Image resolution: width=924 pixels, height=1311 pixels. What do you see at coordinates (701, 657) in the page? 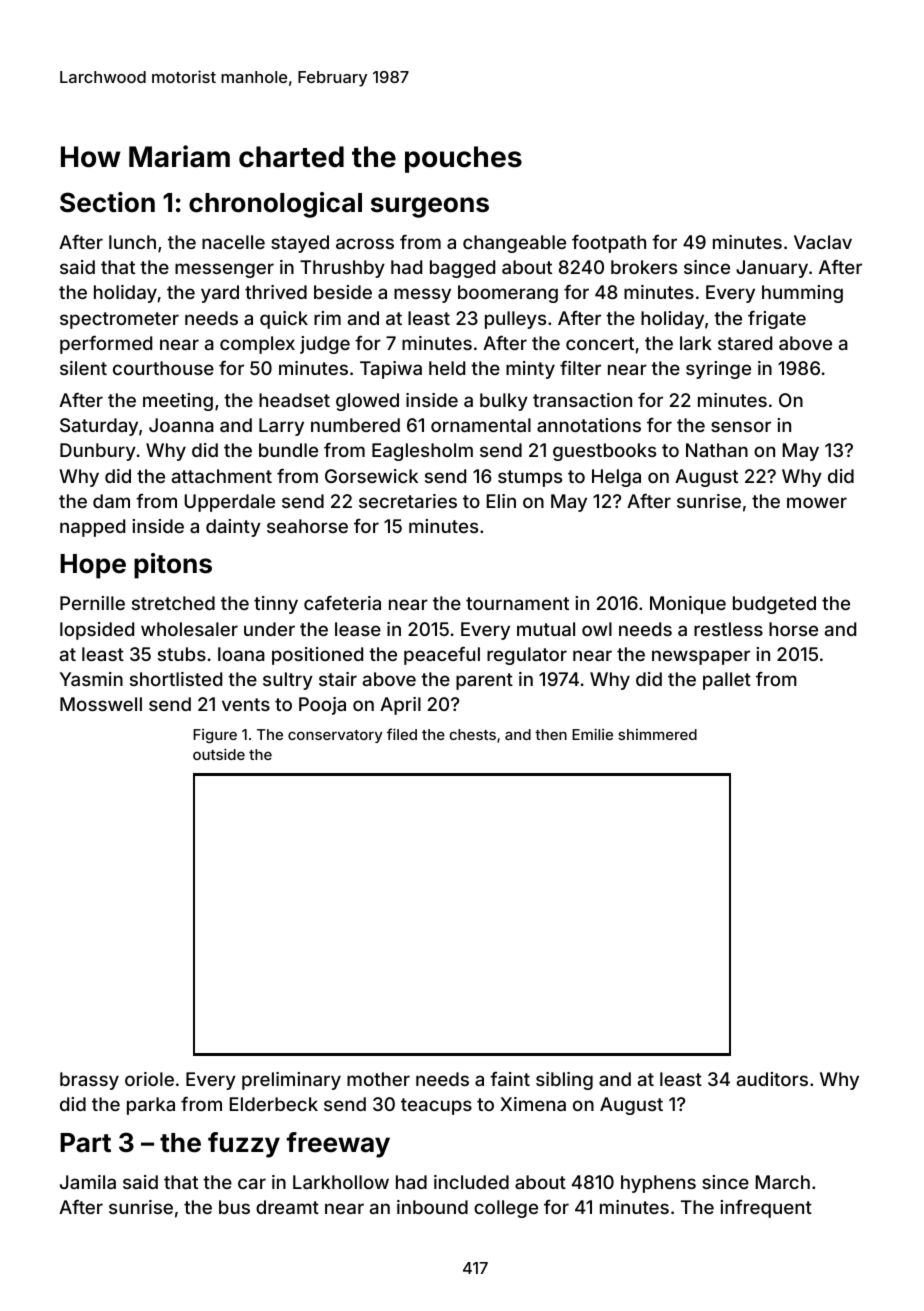
I see `newspaper` at bounding box center [701, 657].
